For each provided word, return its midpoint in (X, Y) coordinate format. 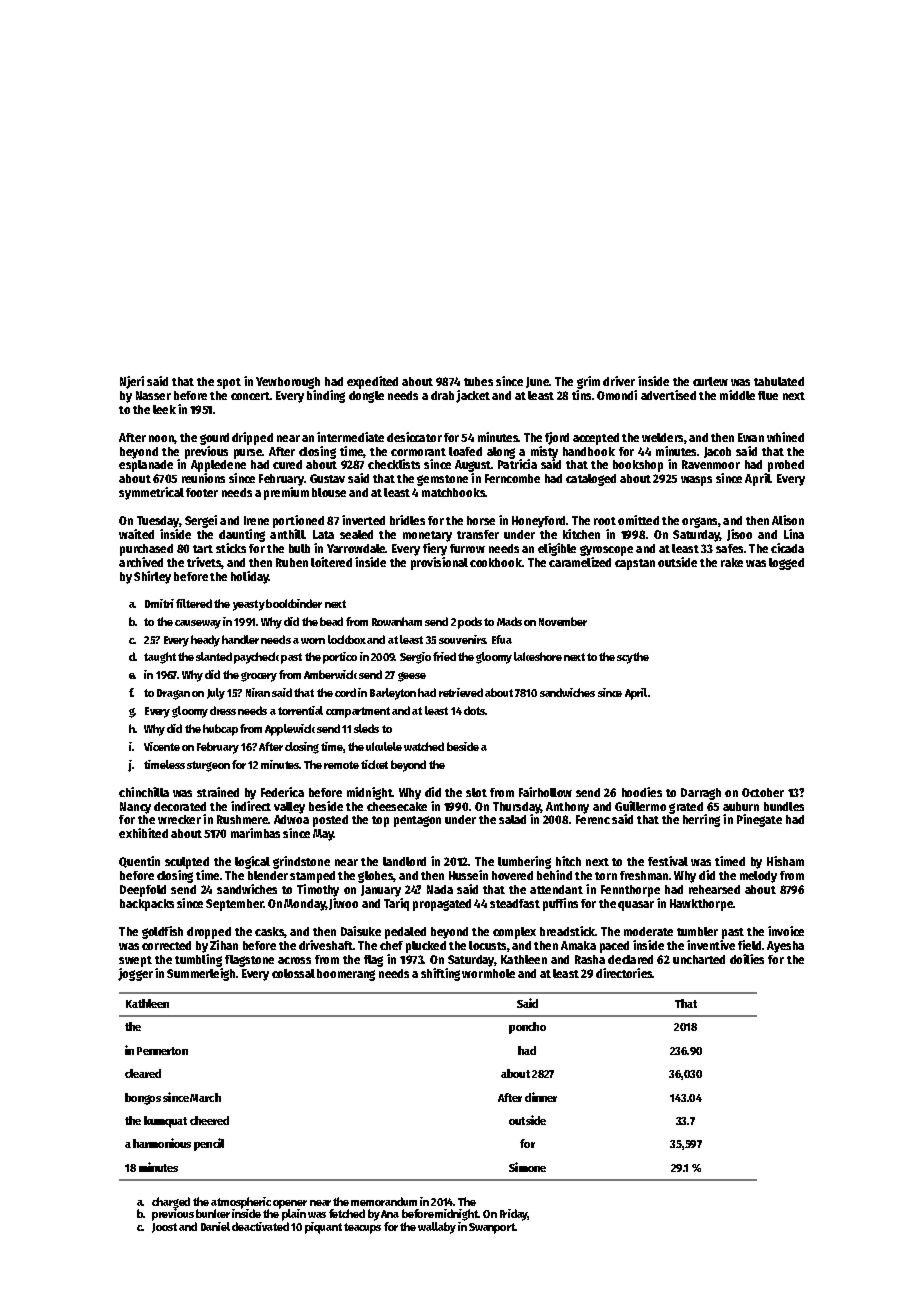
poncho (527, 1028)
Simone (527, 1167)
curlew (710, 381)
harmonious (162, 1143)
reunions (203, 478)
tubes (478, 381)
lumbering (524, 862)
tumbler (697, 931)
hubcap (220, 730)
